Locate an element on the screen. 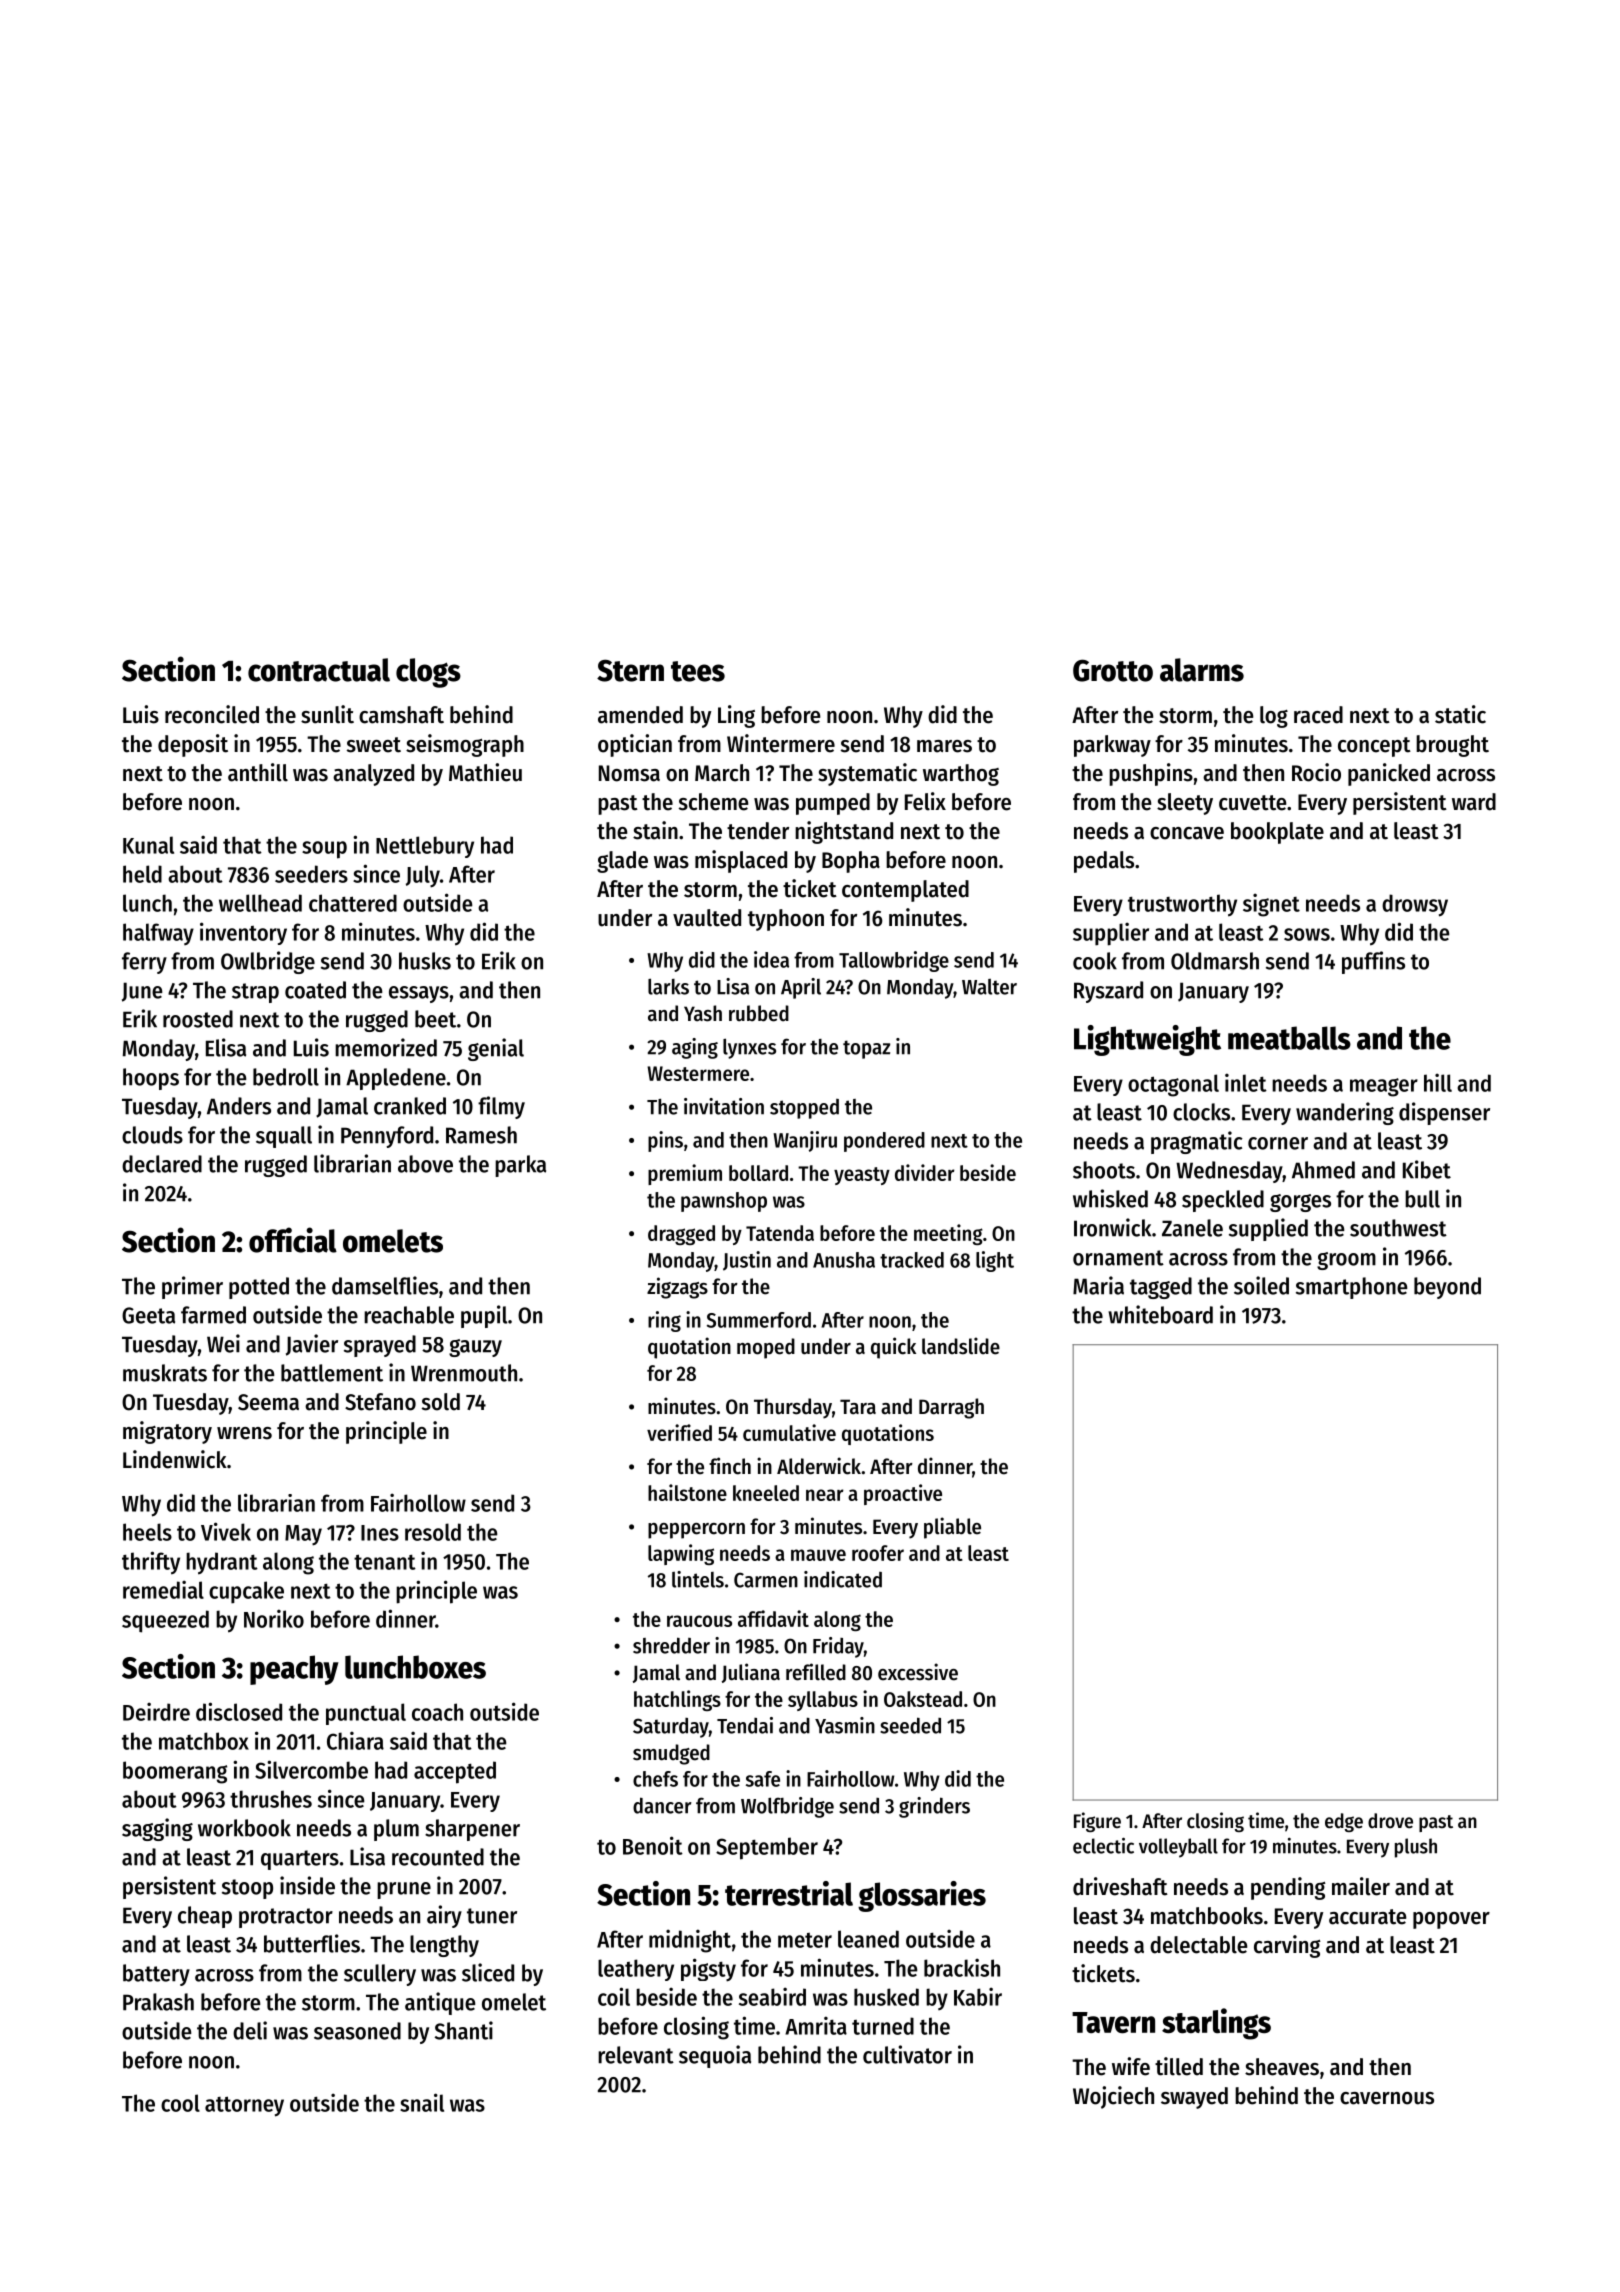 The image size is (1620, 2292). contractual is located at coordinates (319, 670).
